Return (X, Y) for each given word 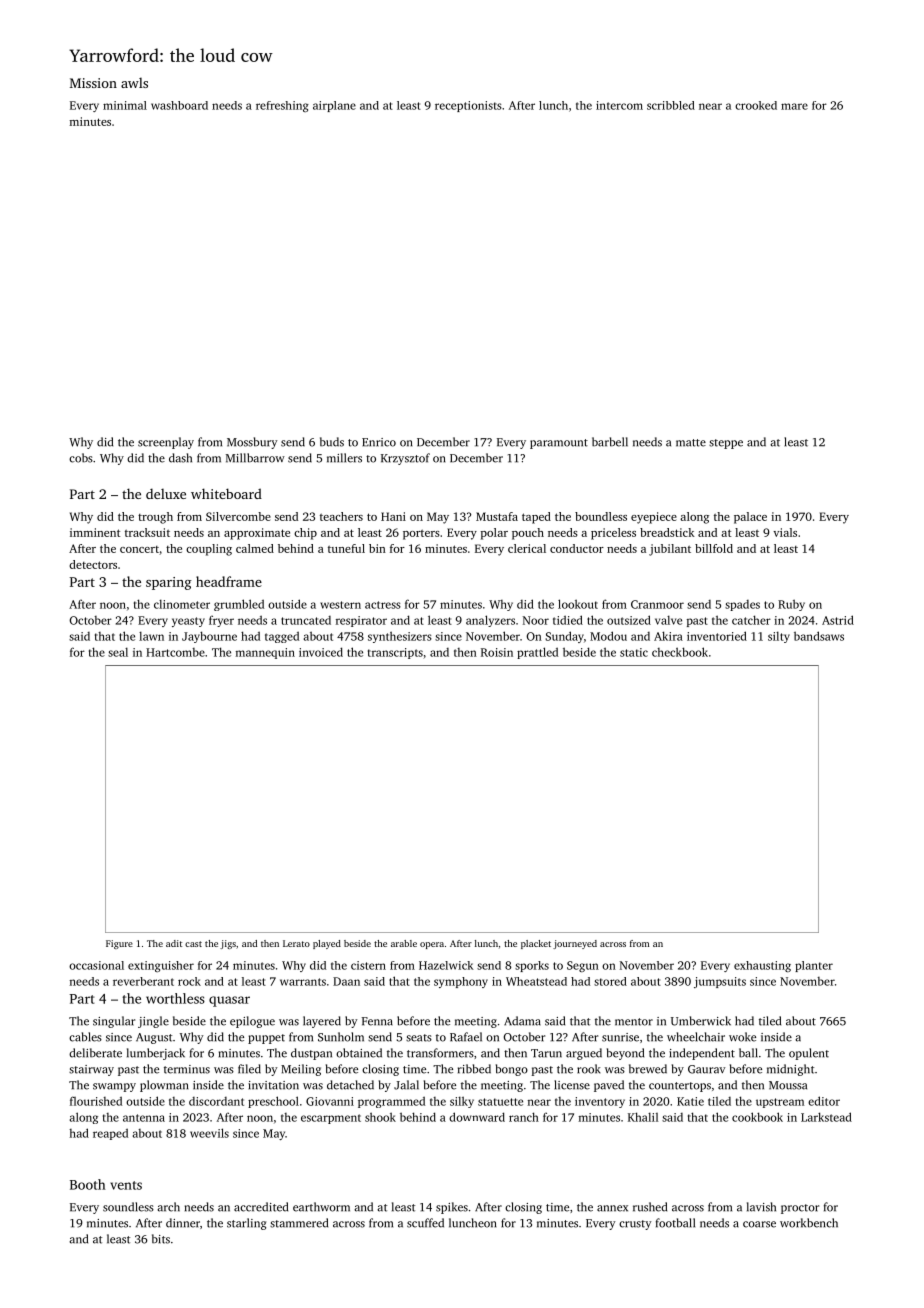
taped (536, 518)
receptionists (468, 106)
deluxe (166, 493)
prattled (537, 653)
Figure (119, 944)
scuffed (425, 1223)
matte (691, 443)
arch (168, 1207)
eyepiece (654, 518)
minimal (125, 105)
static (634, 652)
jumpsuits (720, 982)
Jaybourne (209, 637)
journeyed (575, 944)
